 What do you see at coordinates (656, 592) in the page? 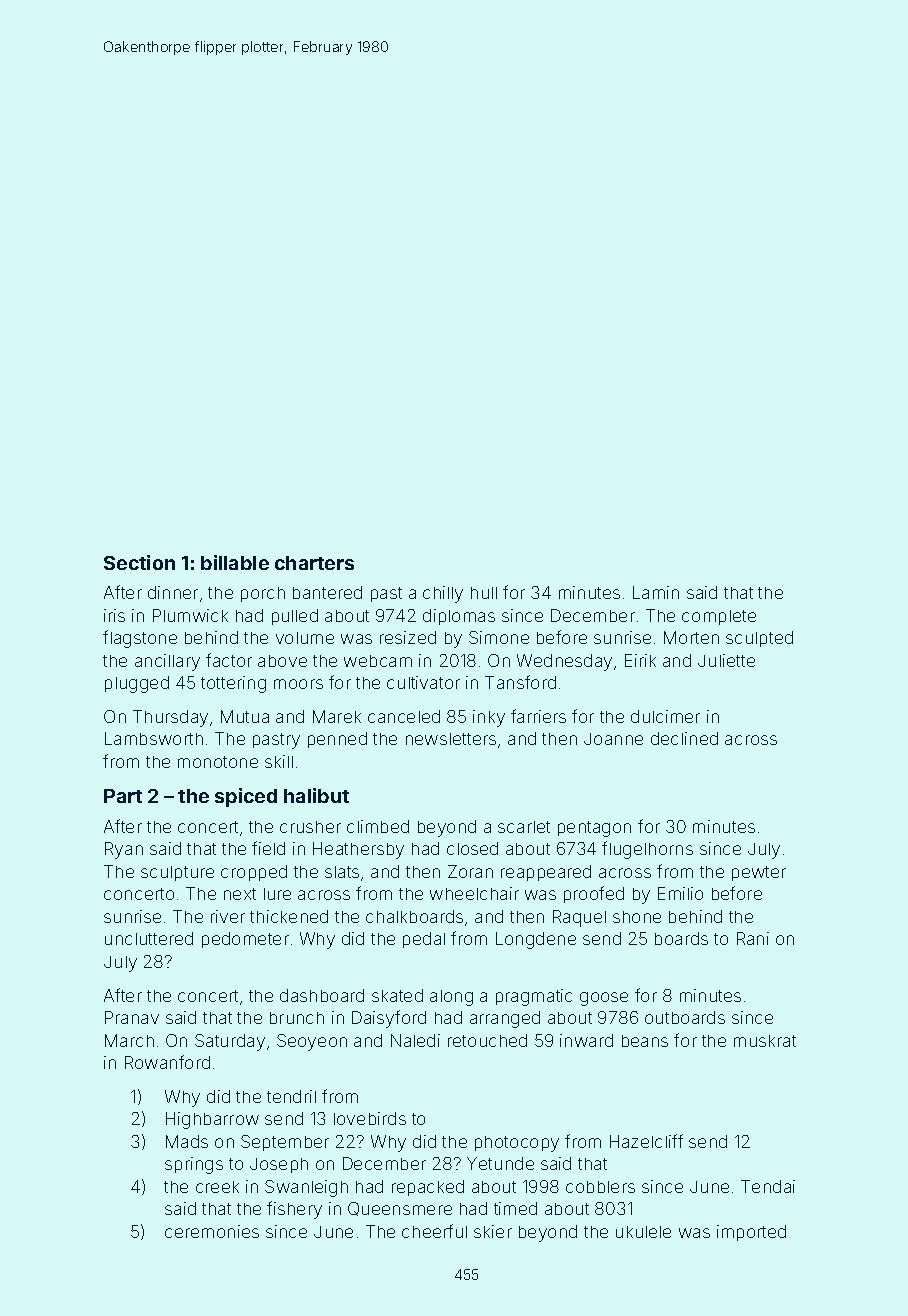
I see `Lamin` at bounding box center [656, 592].
